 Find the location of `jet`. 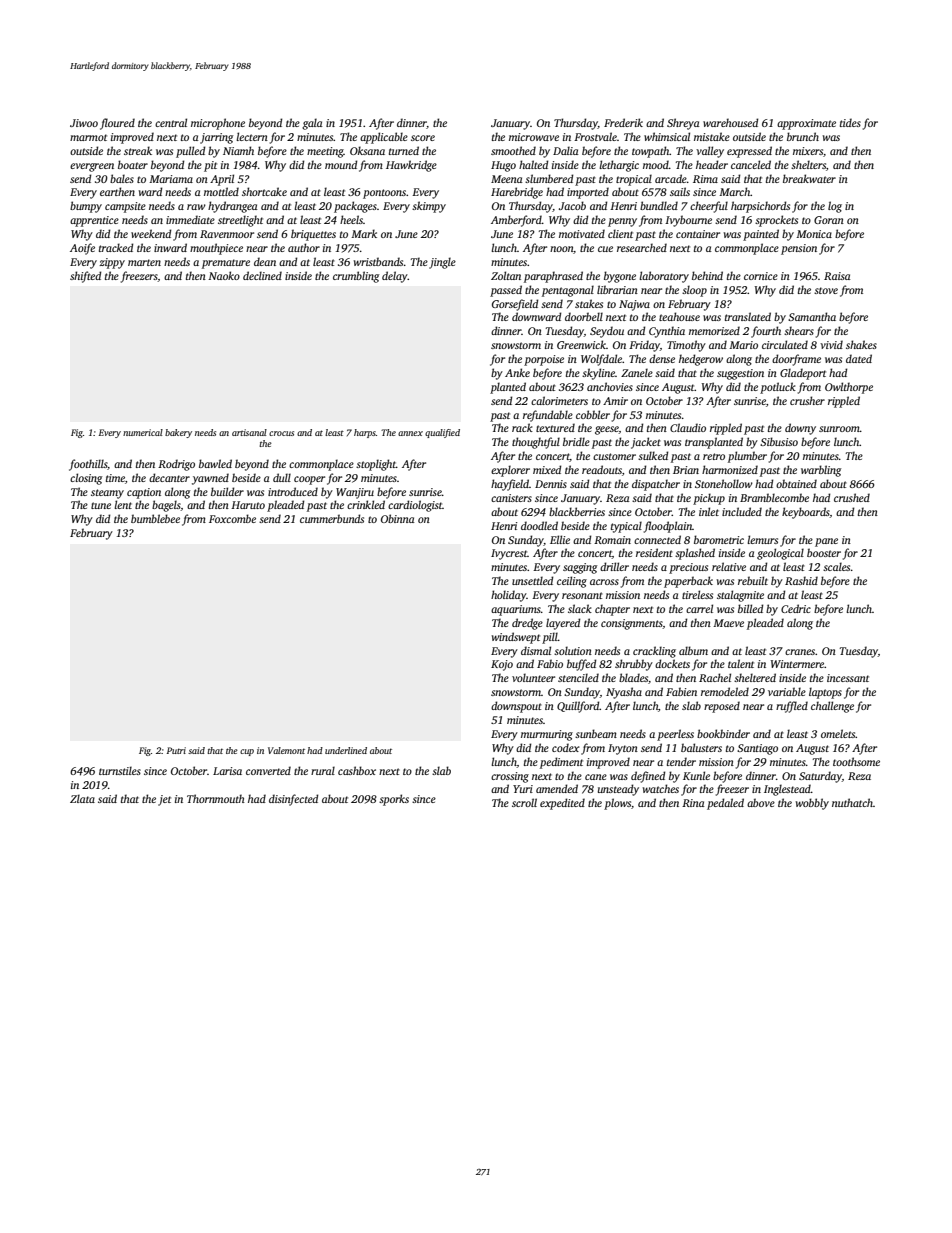

jet is located at coordinates (164, 800).
